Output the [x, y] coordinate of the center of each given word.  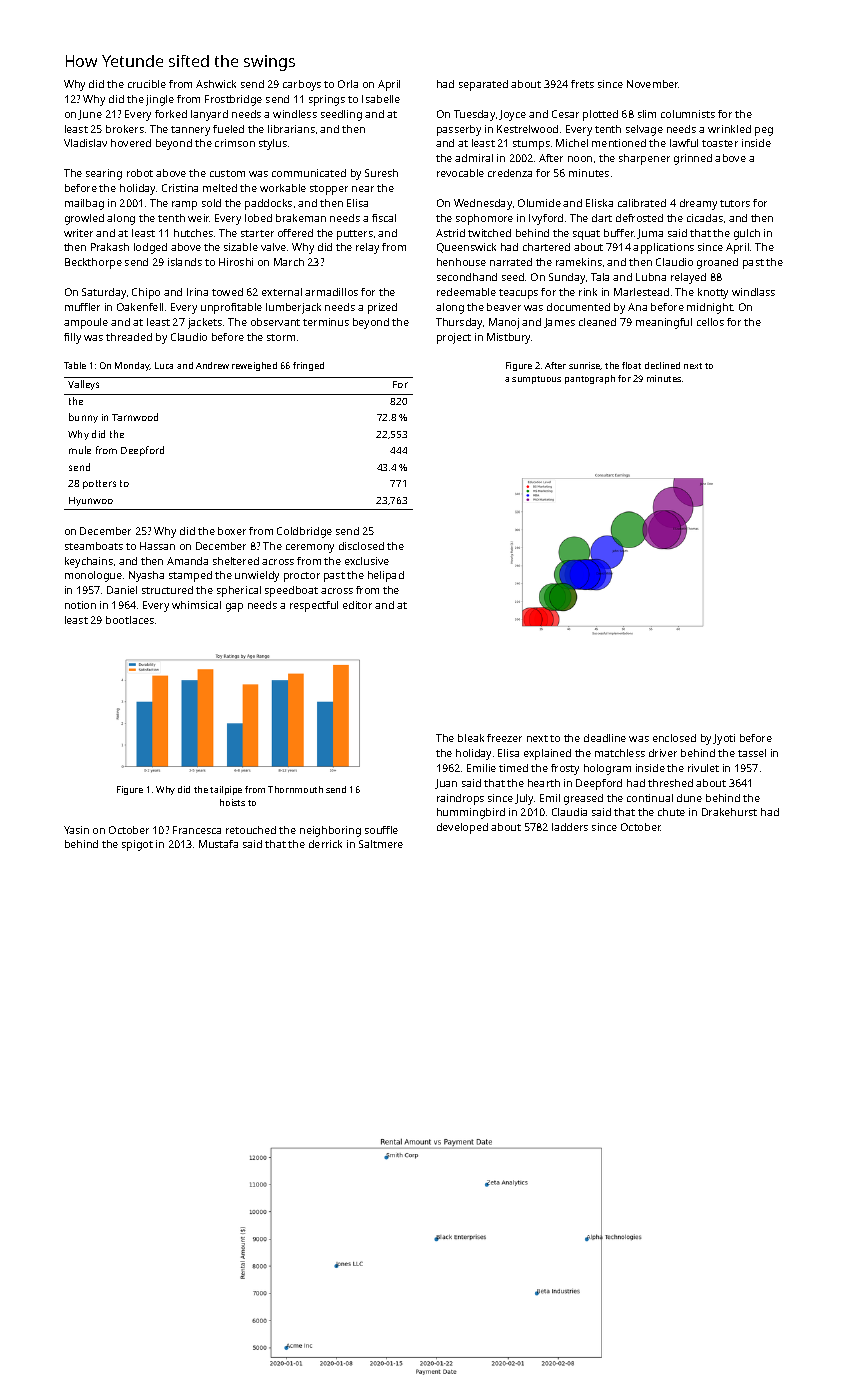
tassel [752, 753]
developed [462, 828]
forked [171, 114]
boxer [232, 531]
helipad [386, 576]
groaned [717, 263]
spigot [137, 845]
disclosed [361, 546]
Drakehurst [729, 812]
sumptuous [536, 380]
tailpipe [226, 790]
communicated [309, 173]
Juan [446, 784]
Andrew [212, 365]
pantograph [590, 379]
